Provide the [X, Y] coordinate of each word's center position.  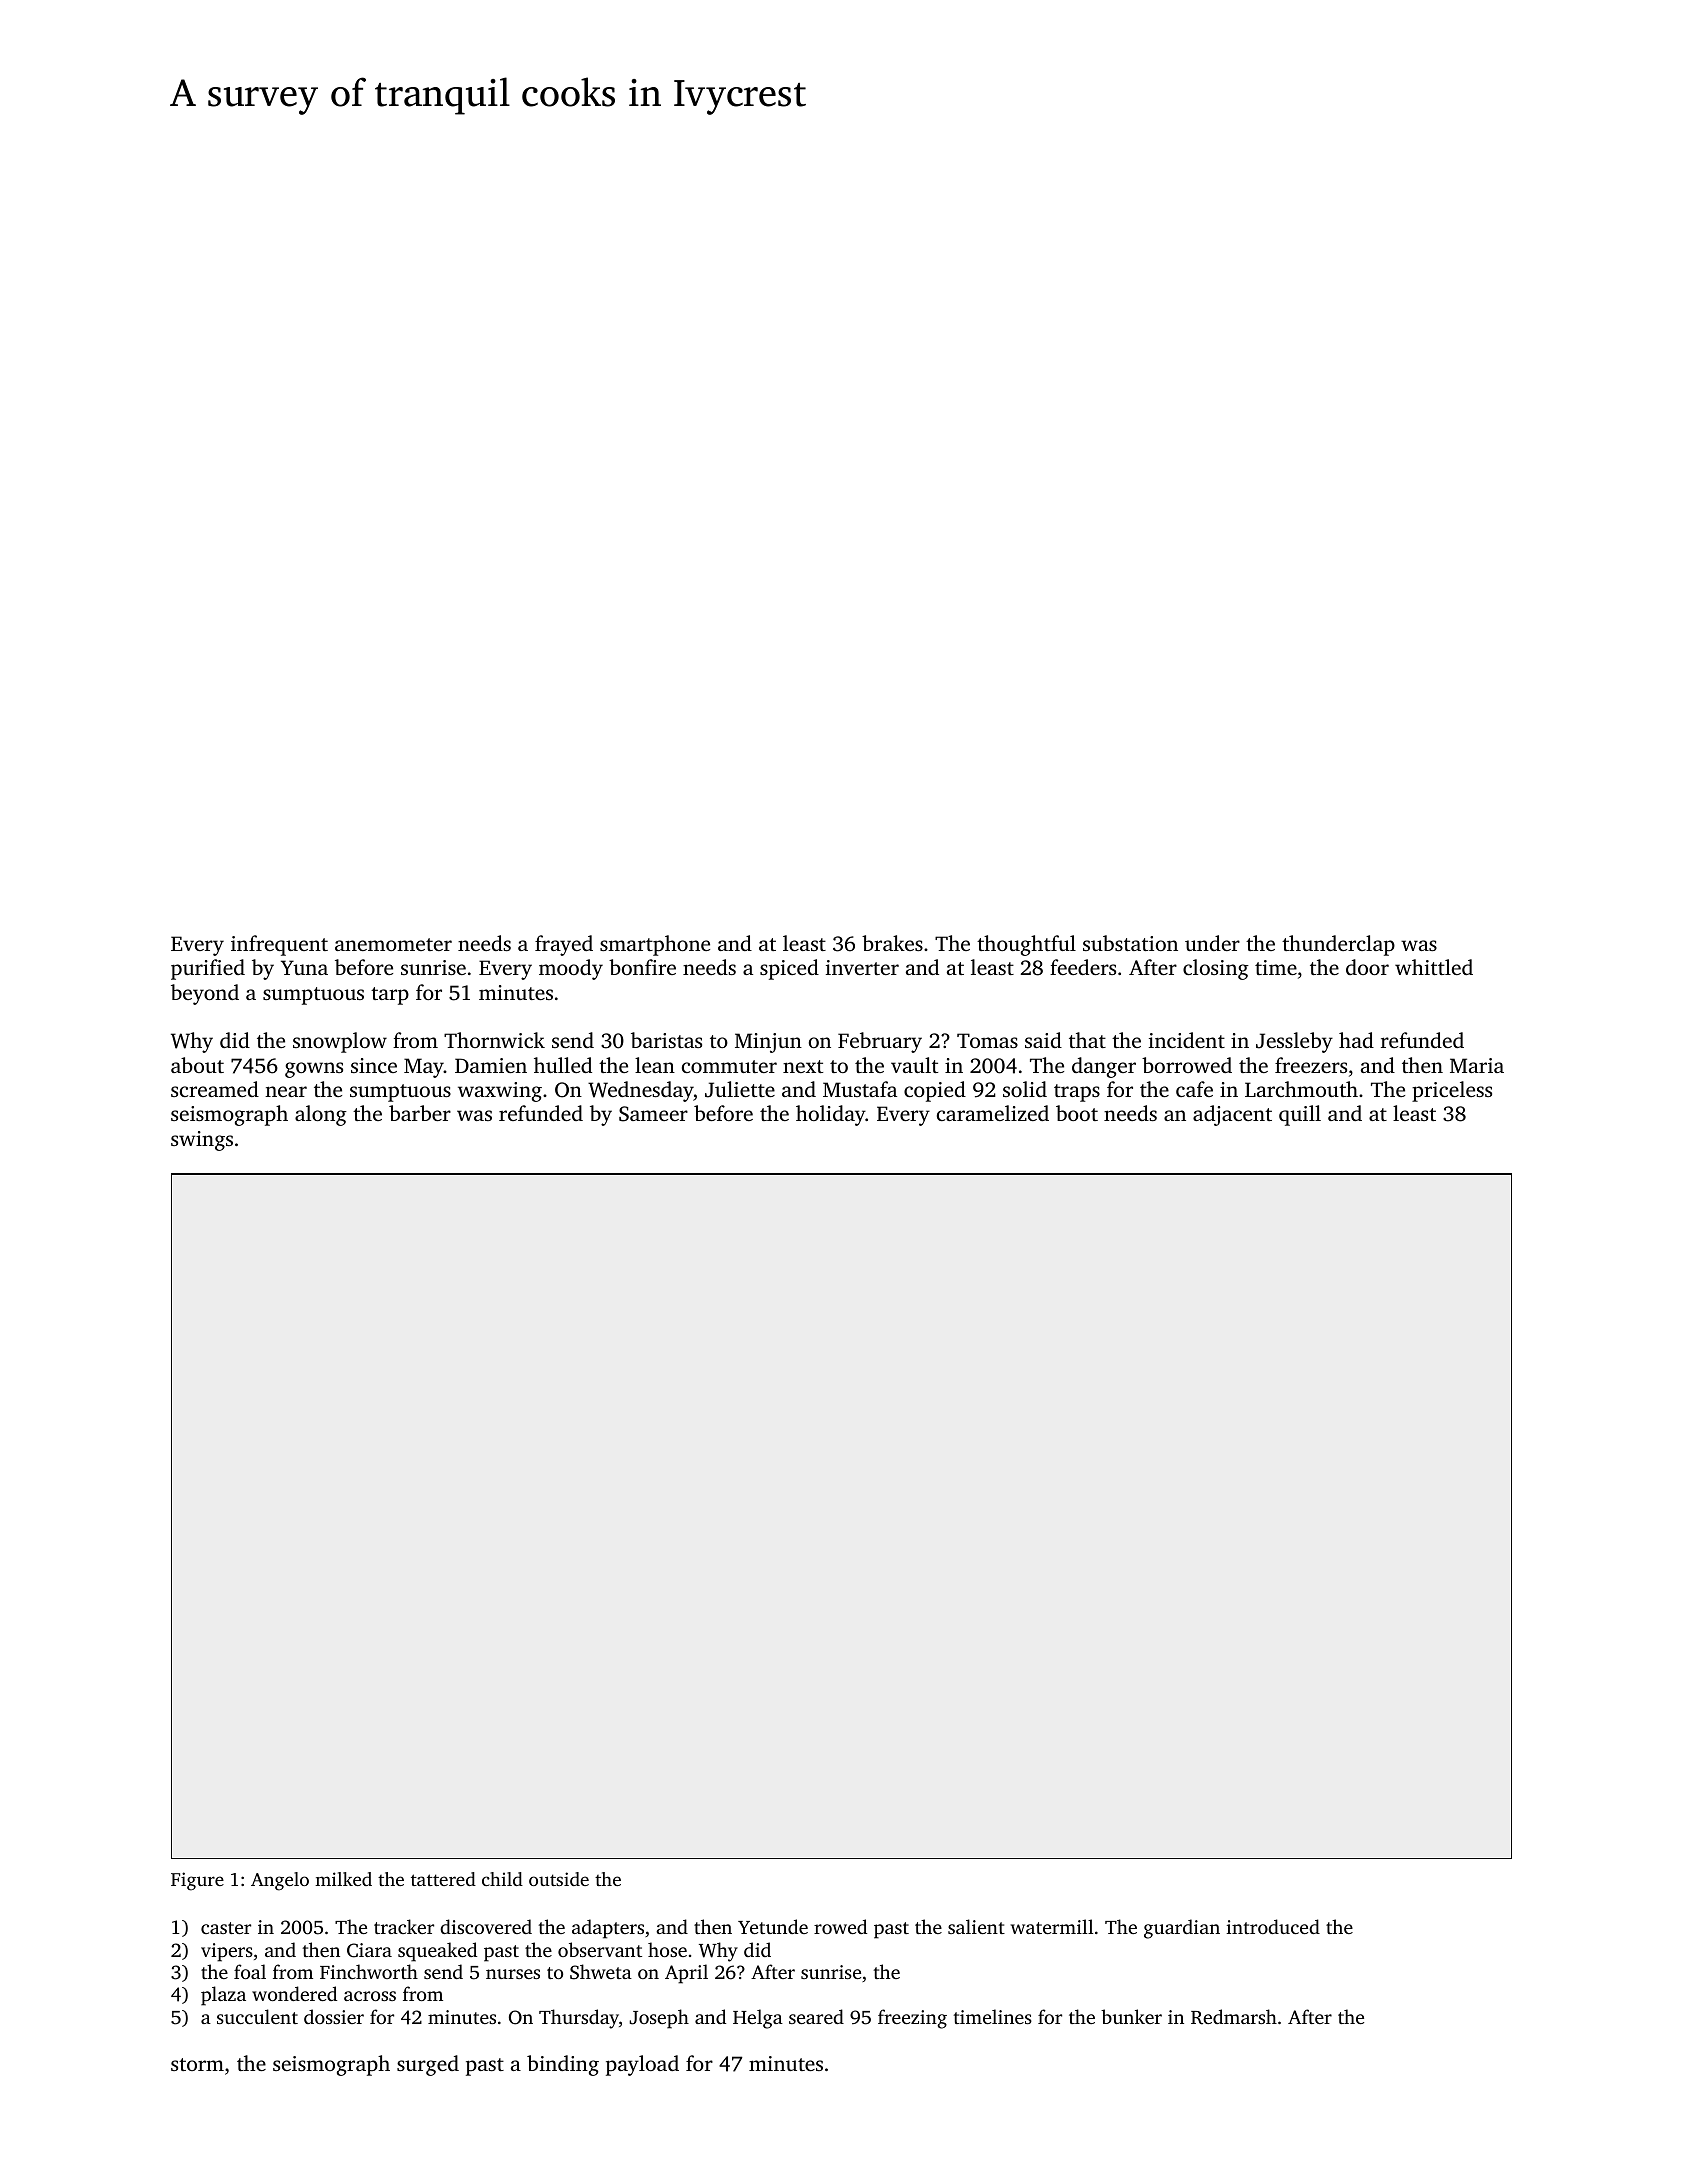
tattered [443, 1879]
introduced [1273, 1926]
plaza [223, 1996]
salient [976, 1926]
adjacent [1232, 1115]
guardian [1182, 1929]
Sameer [653, 1114]
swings [202, 1141]
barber [420, 1113]
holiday [831, 1115]
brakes [892, 943]
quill [1300, 1115]
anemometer [393, 944]
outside [559, 1879]
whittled [1434, 967]
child [502, 1879]
